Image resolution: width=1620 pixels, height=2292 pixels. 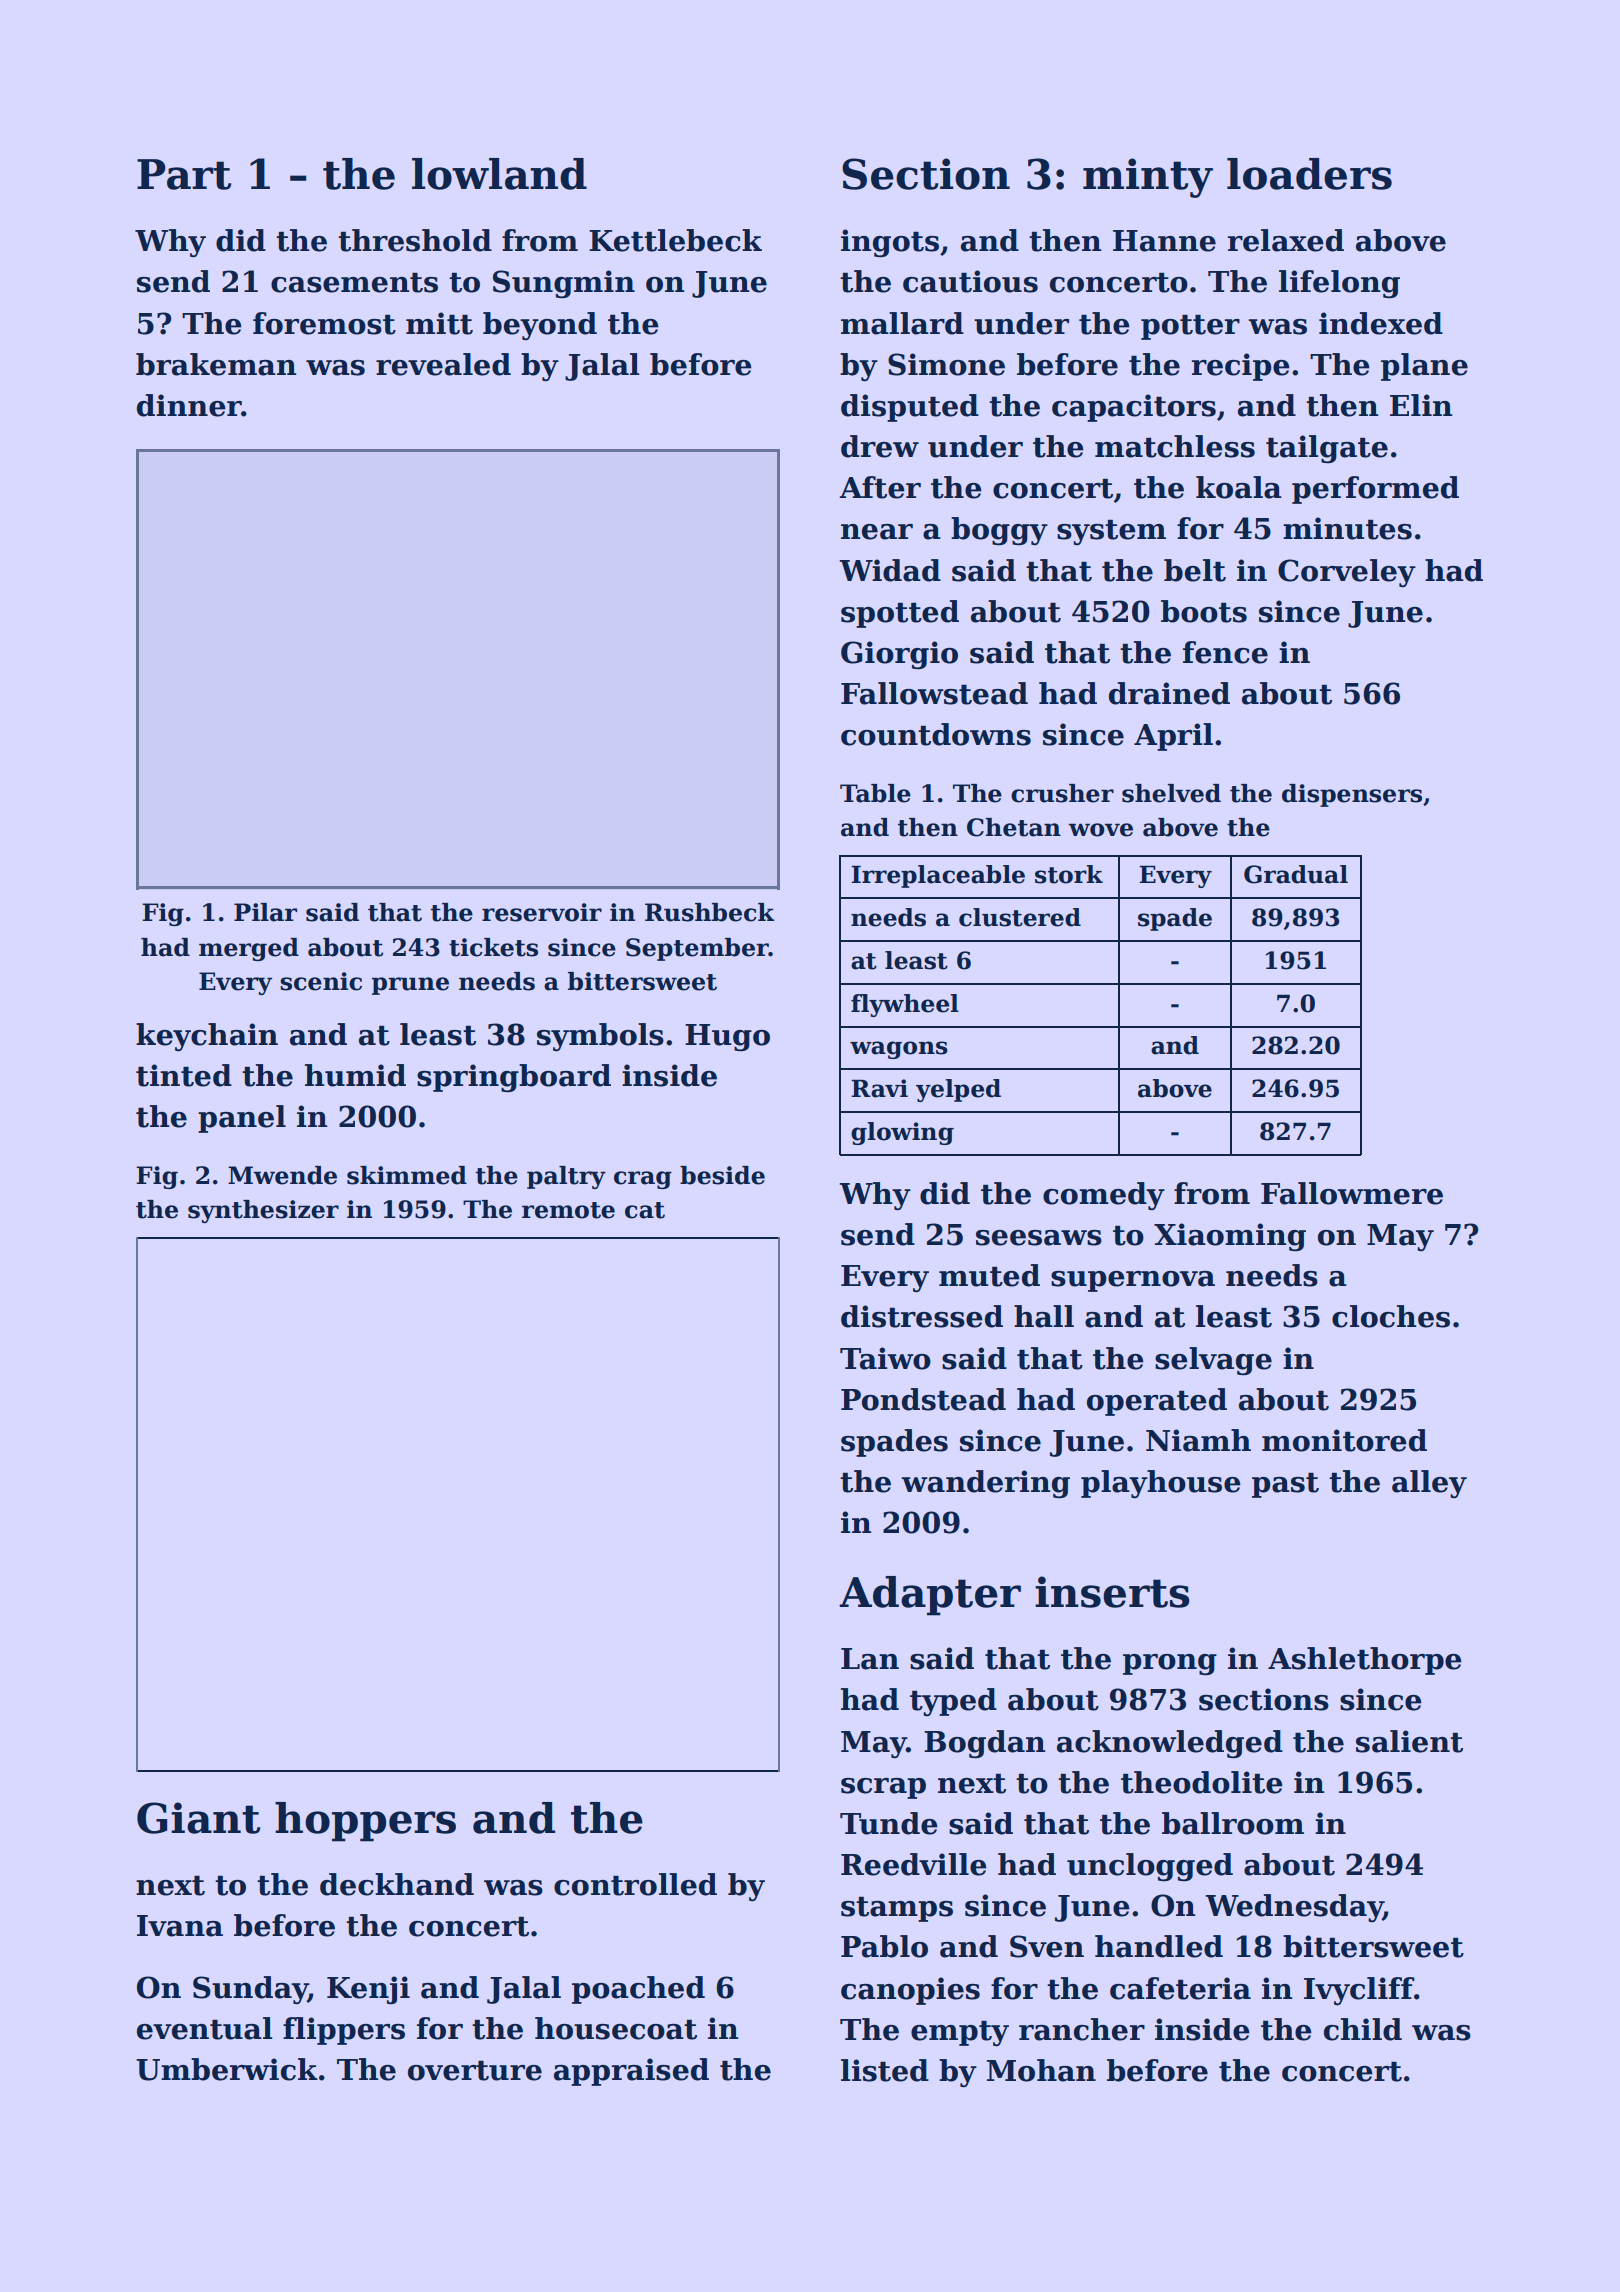 What do you see at coordinates (697, 949) in the screenshot?
I see `September` at bounding box center [697, 949].
